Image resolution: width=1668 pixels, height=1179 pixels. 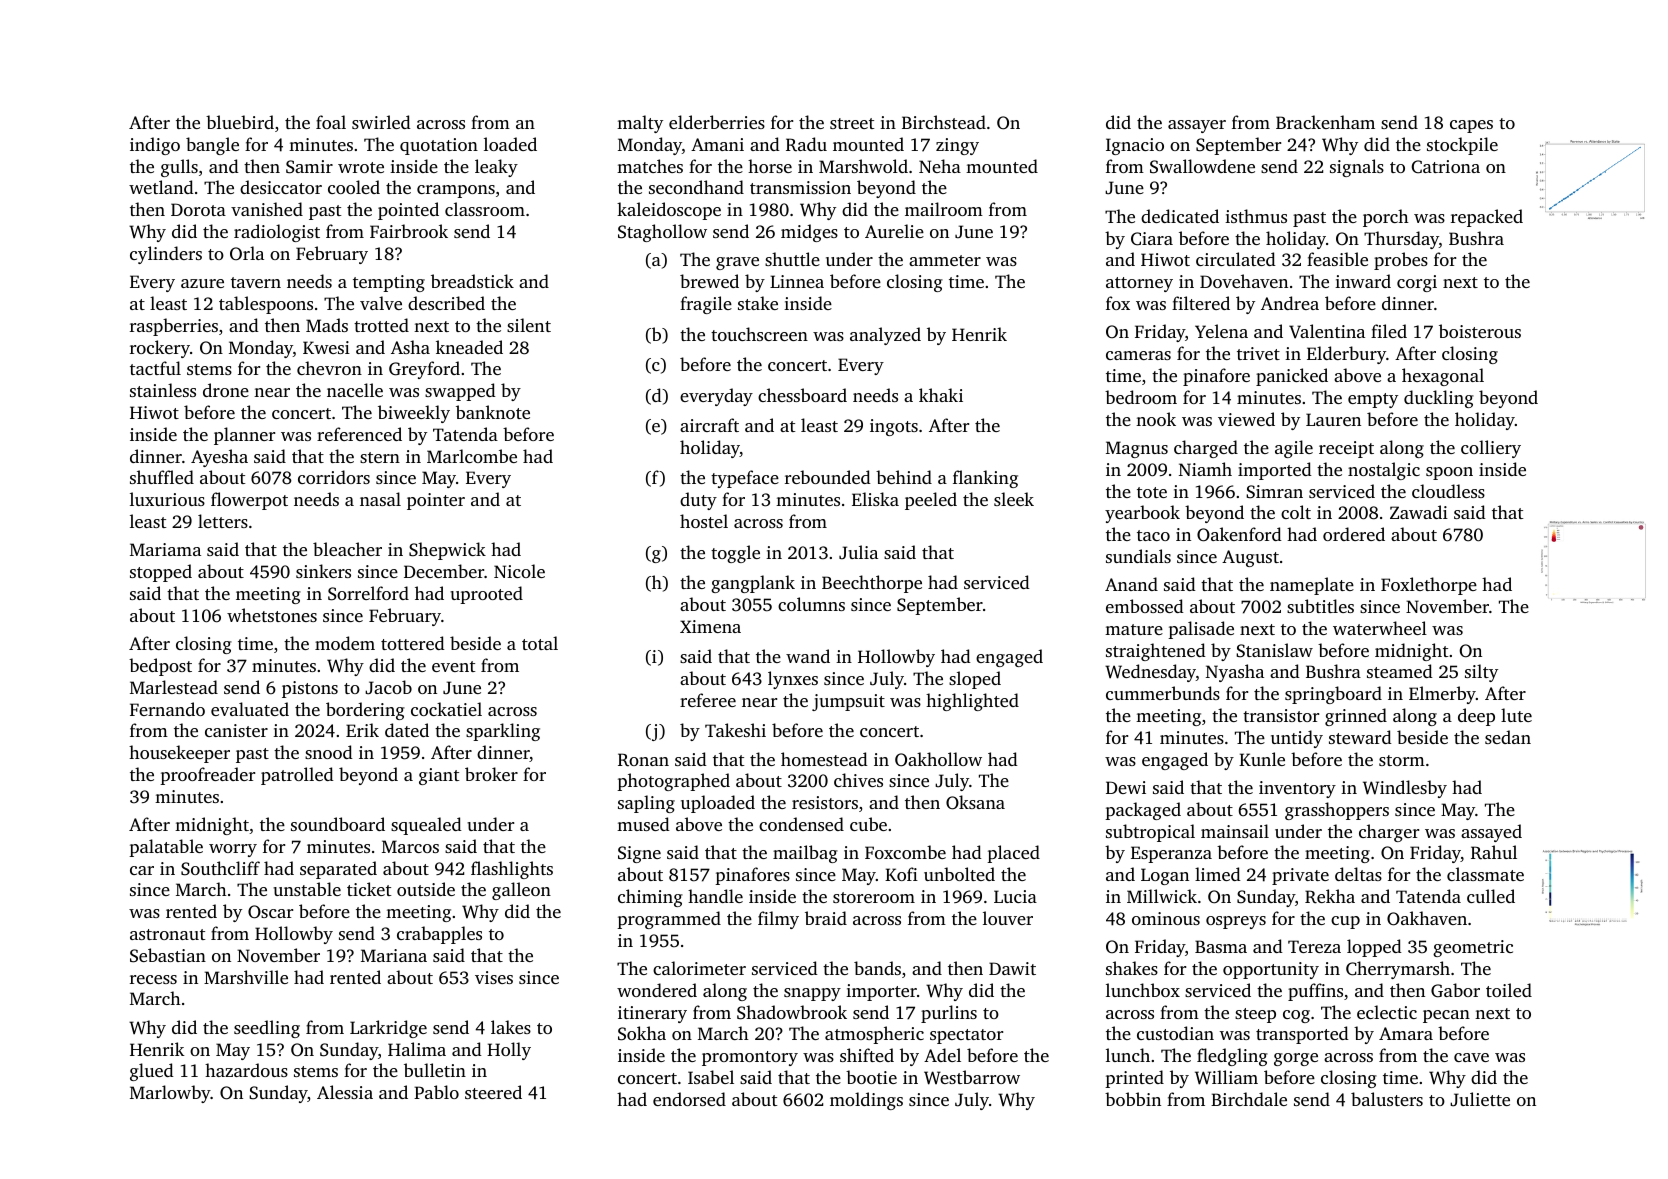 What do you see at coordinates (168, 934) in the page?
I see `astronaut` at bounding box center [168, 934].
